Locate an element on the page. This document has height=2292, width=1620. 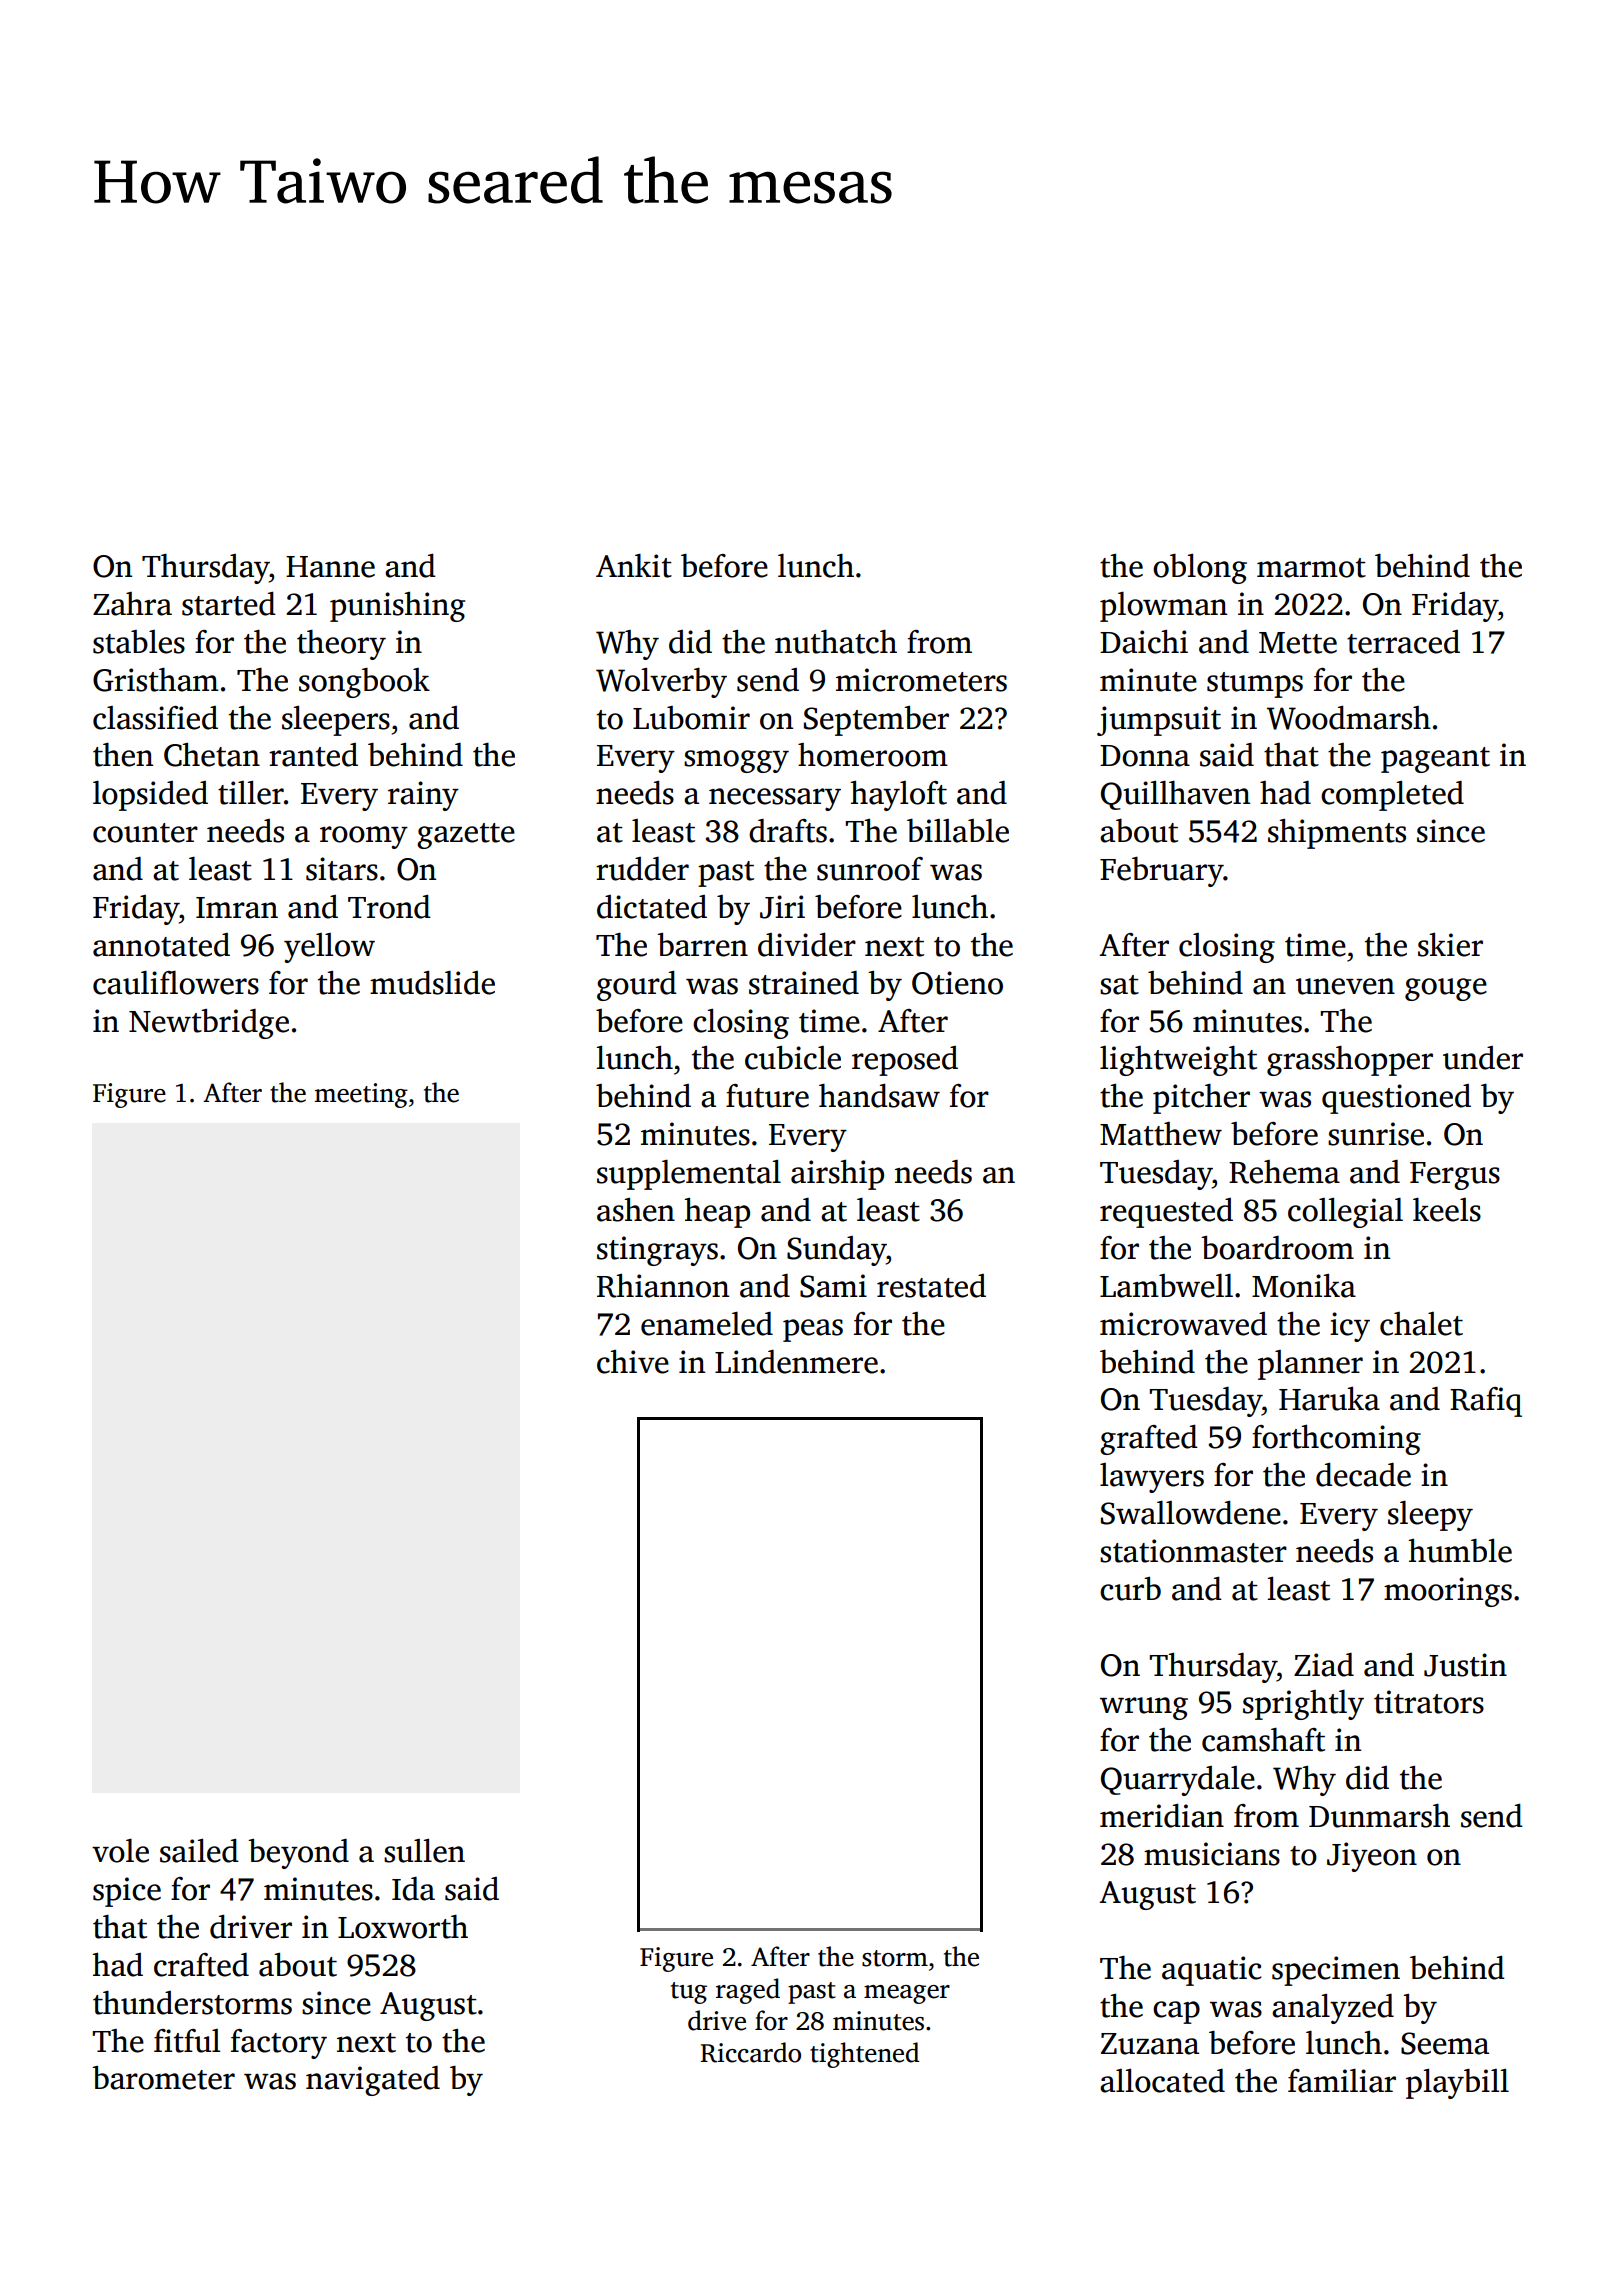
Fergus is located at coordinates (1455, 1176).
